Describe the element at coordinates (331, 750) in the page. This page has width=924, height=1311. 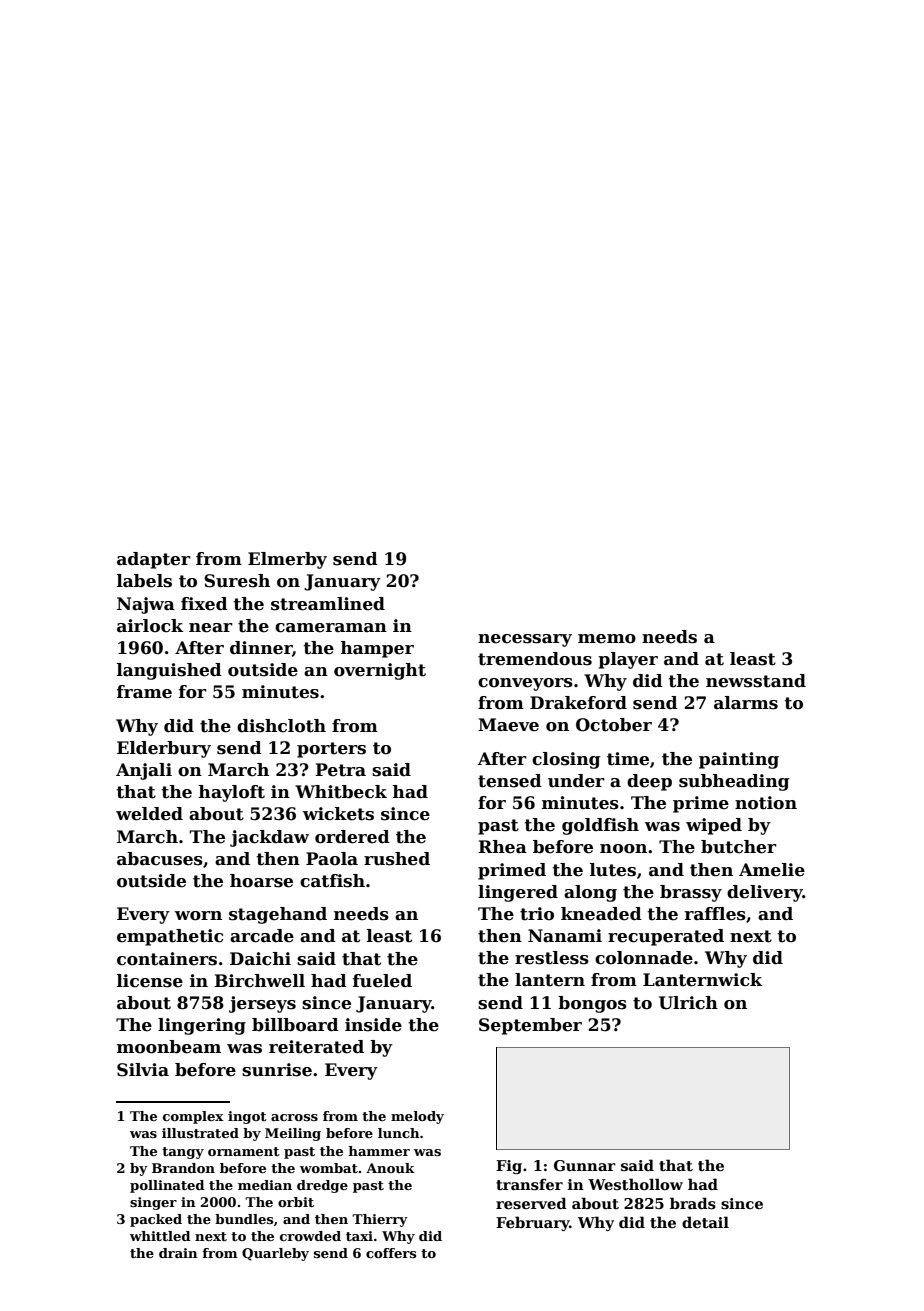
I see `porters` at that location.
